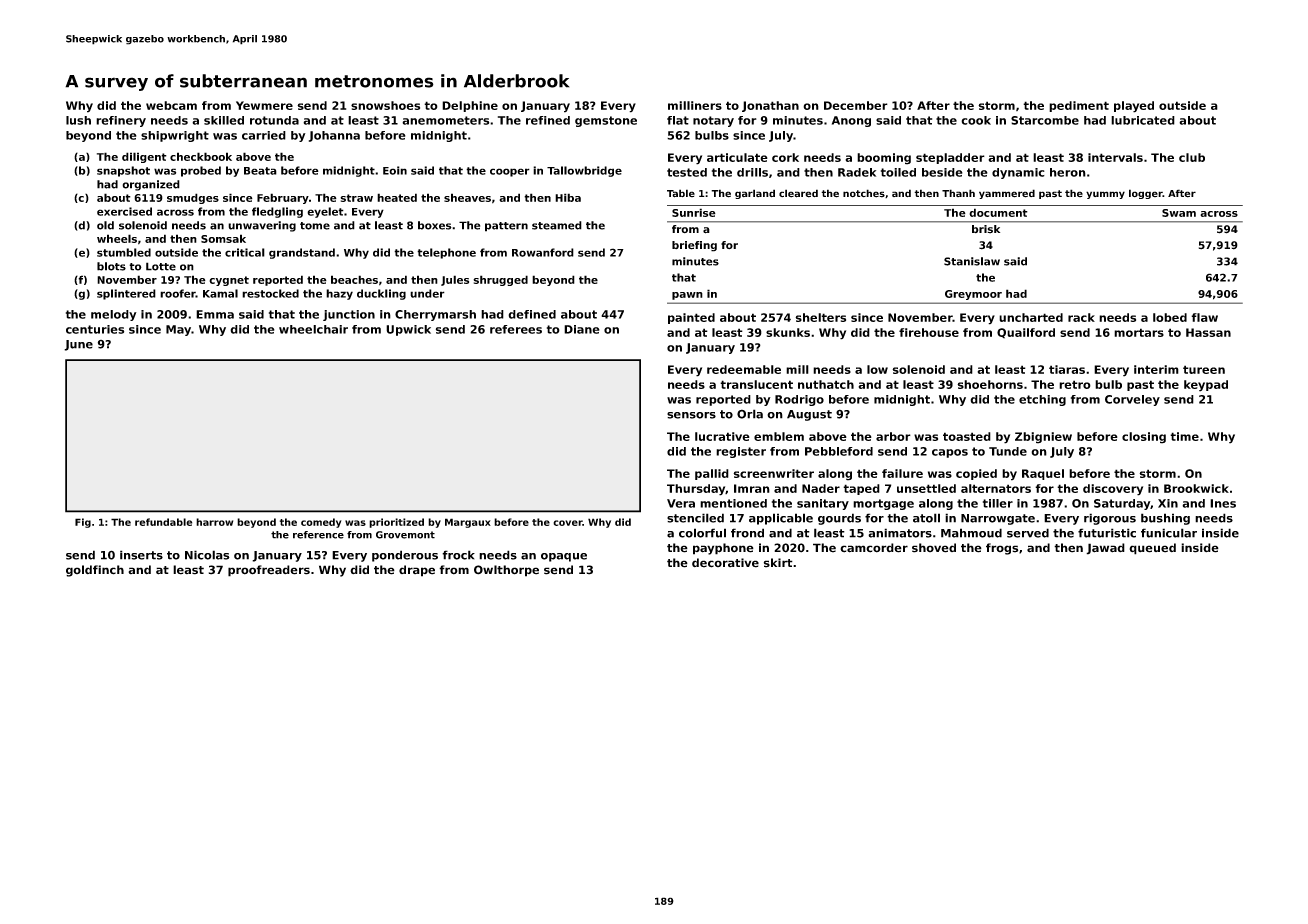 The width and height of the screenshot is (1308, 924). What do you see at coordinates (214, 522) in the screenshot?
I see `harrow` at bounding box center [214, 522].
